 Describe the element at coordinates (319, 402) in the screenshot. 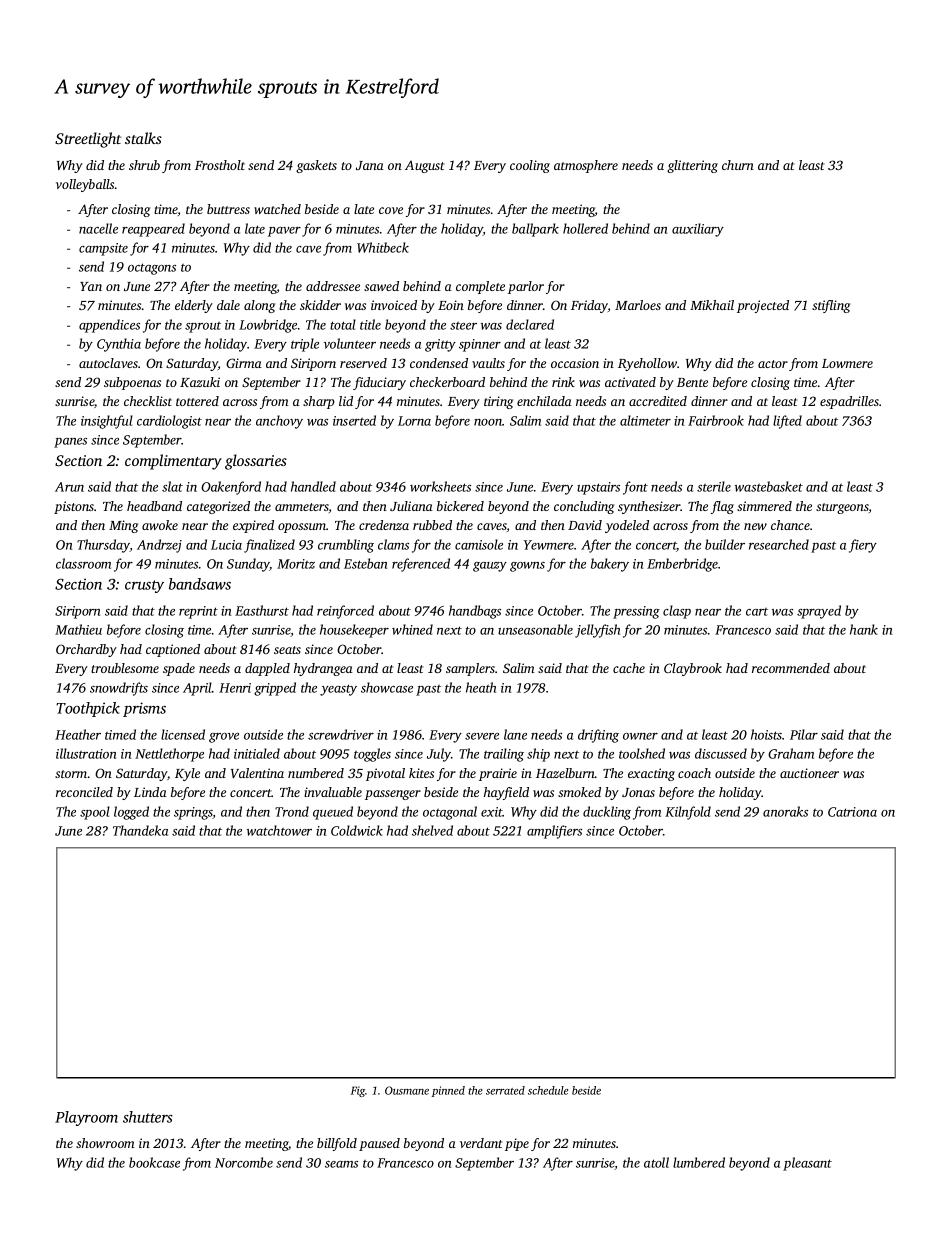

I see `sharp` at that location.
